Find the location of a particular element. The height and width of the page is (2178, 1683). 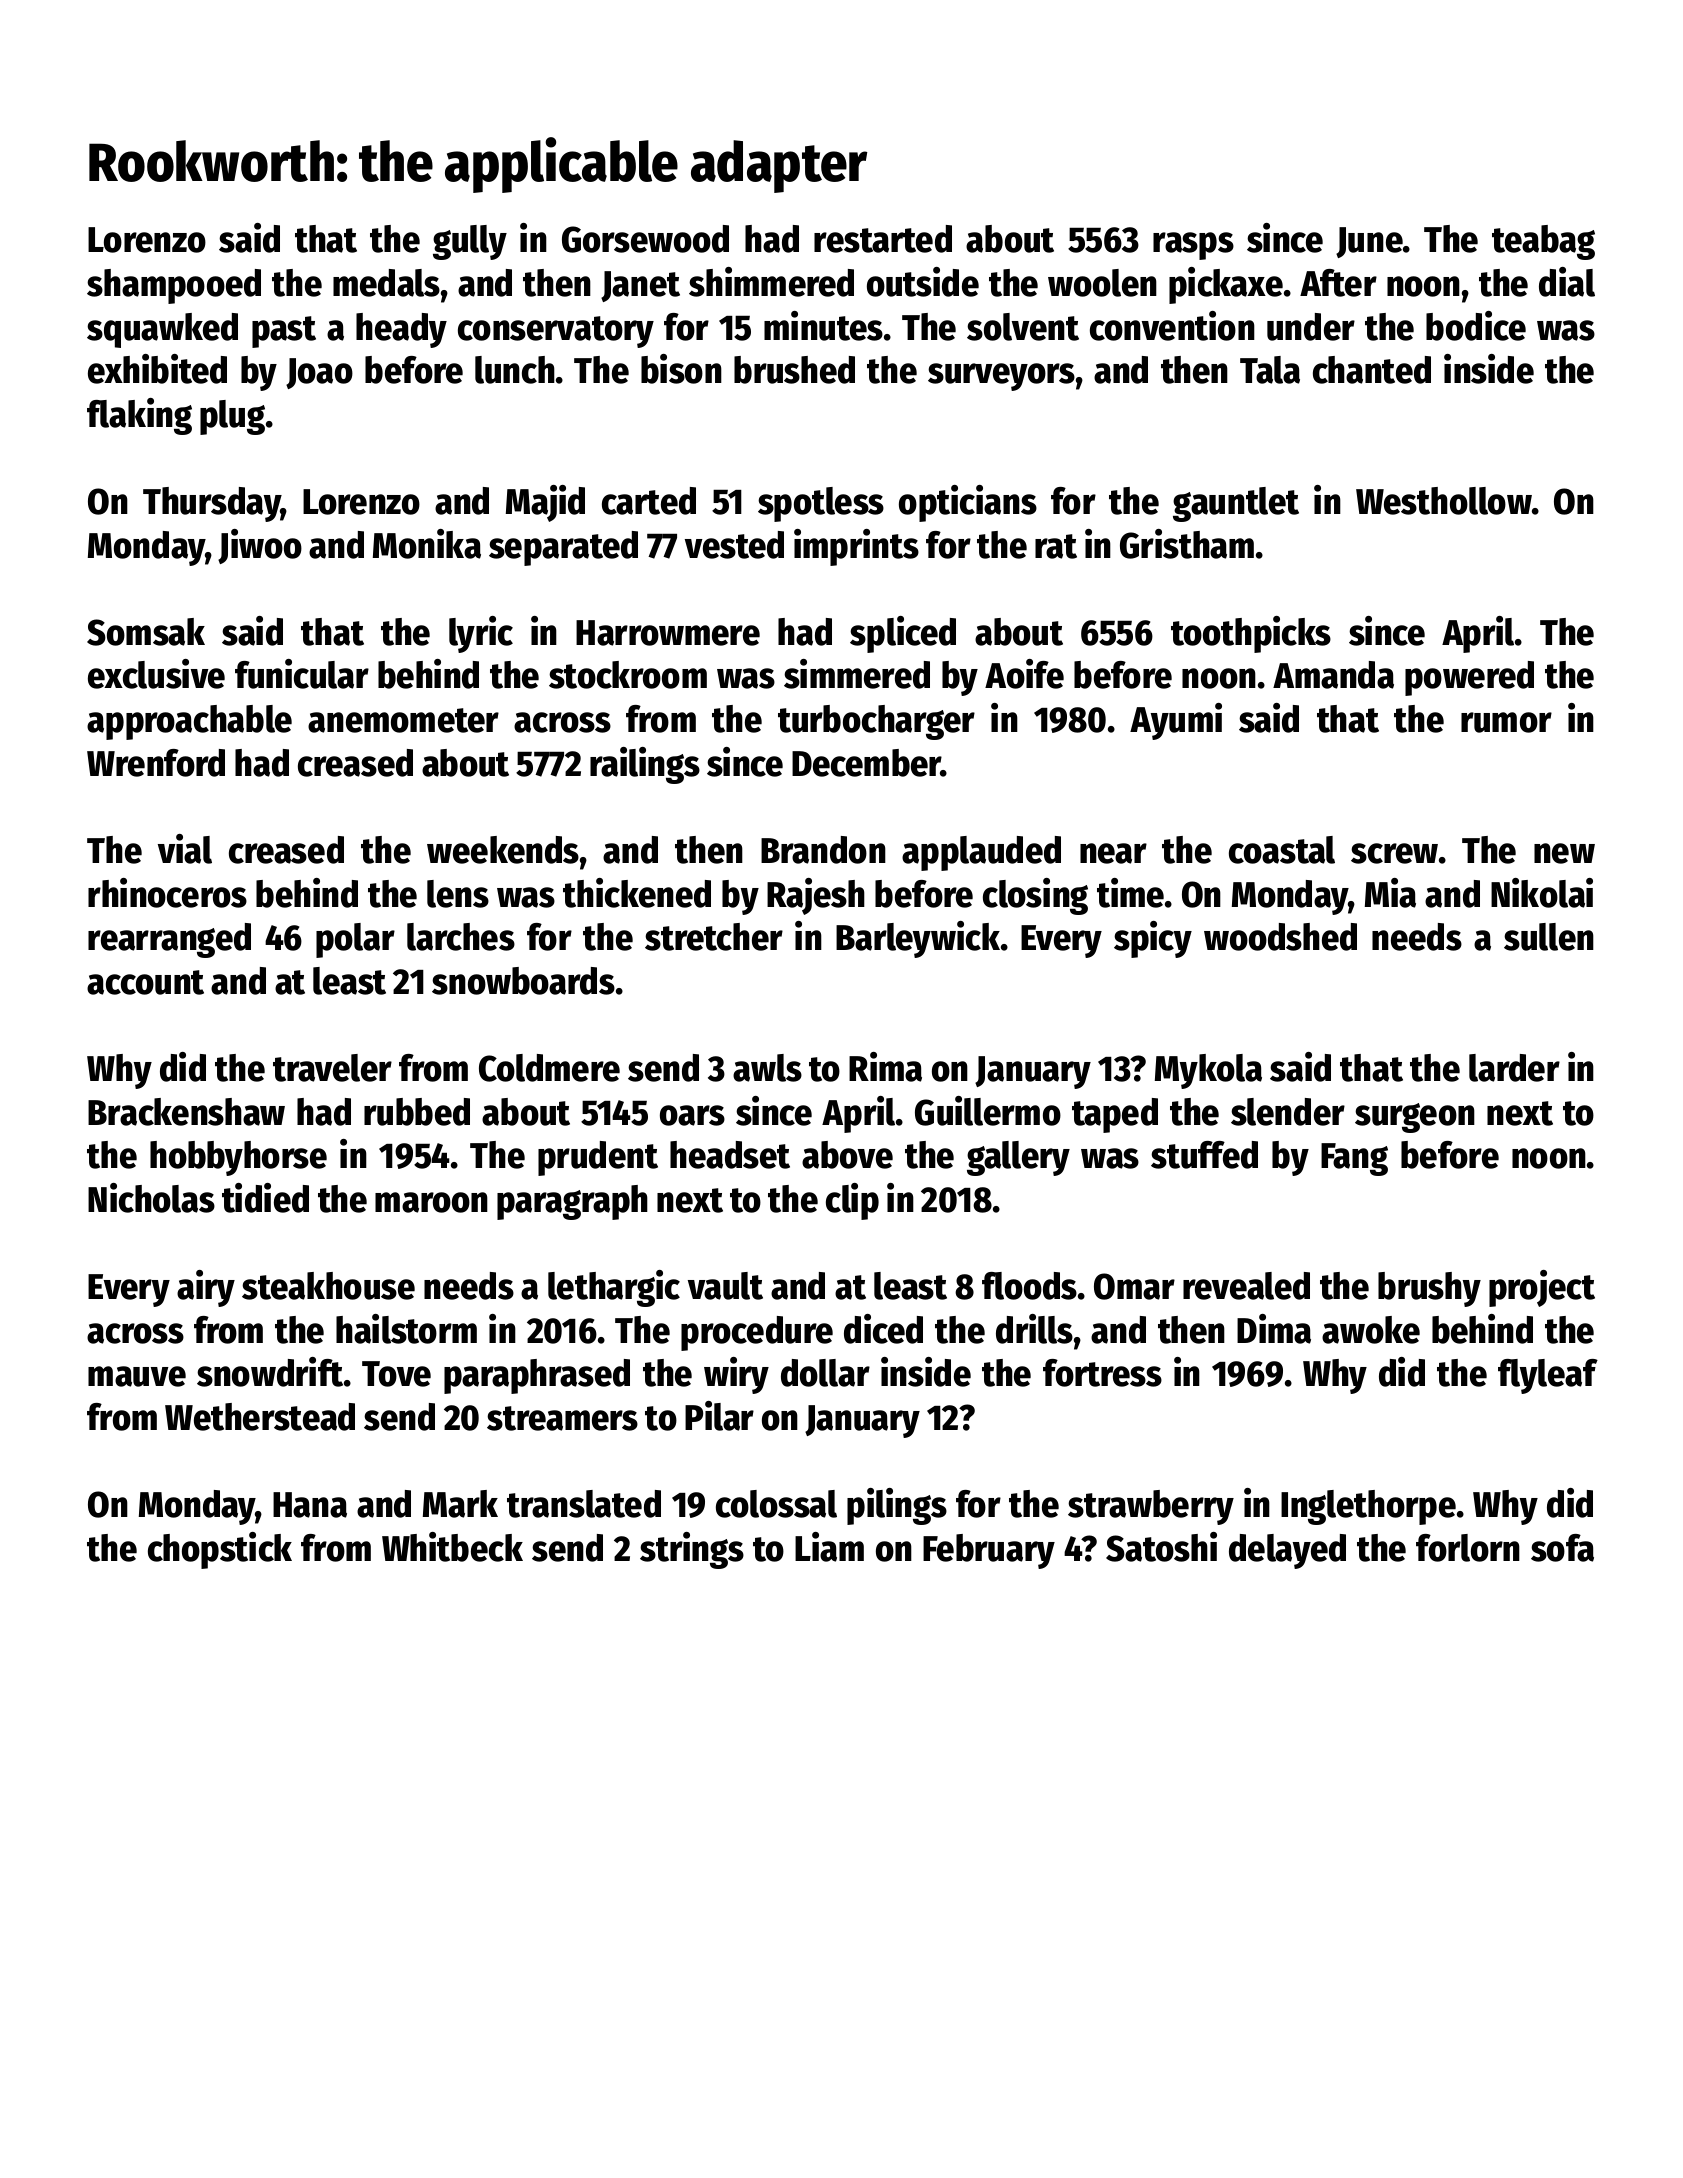

screw is located at coordinates (1394, 853).
